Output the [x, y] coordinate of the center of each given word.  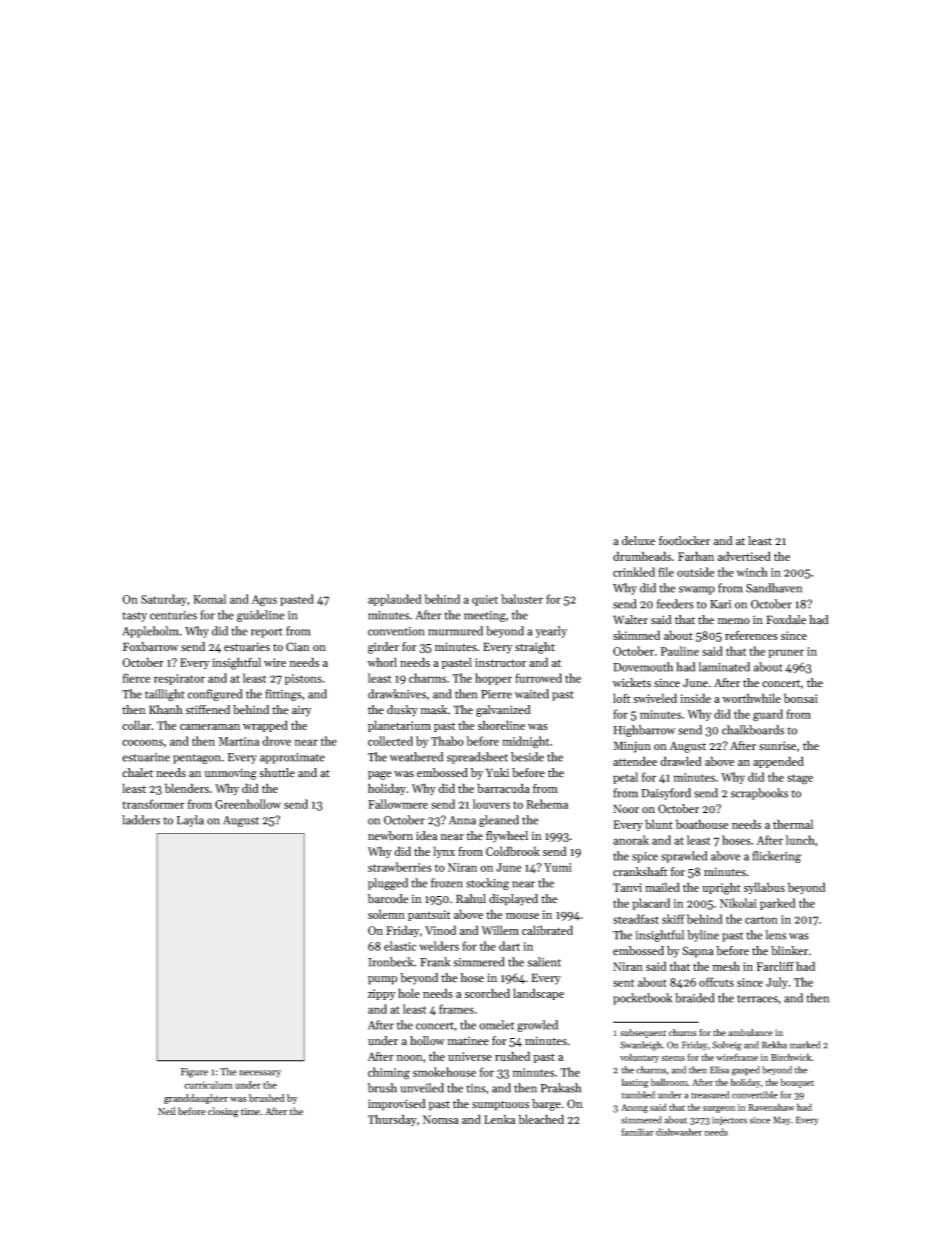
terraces [757, 999]
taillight [165, 695]
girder [383, 648]
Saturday [164, 600]
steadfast [636, 919]
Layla [190, 821]
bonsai [801, 698]
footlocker [684, 541]
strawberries [400, 867]
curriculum [208, 1085]
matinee [468, 1041]
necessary [260, 1074]
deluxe [638, 541]
